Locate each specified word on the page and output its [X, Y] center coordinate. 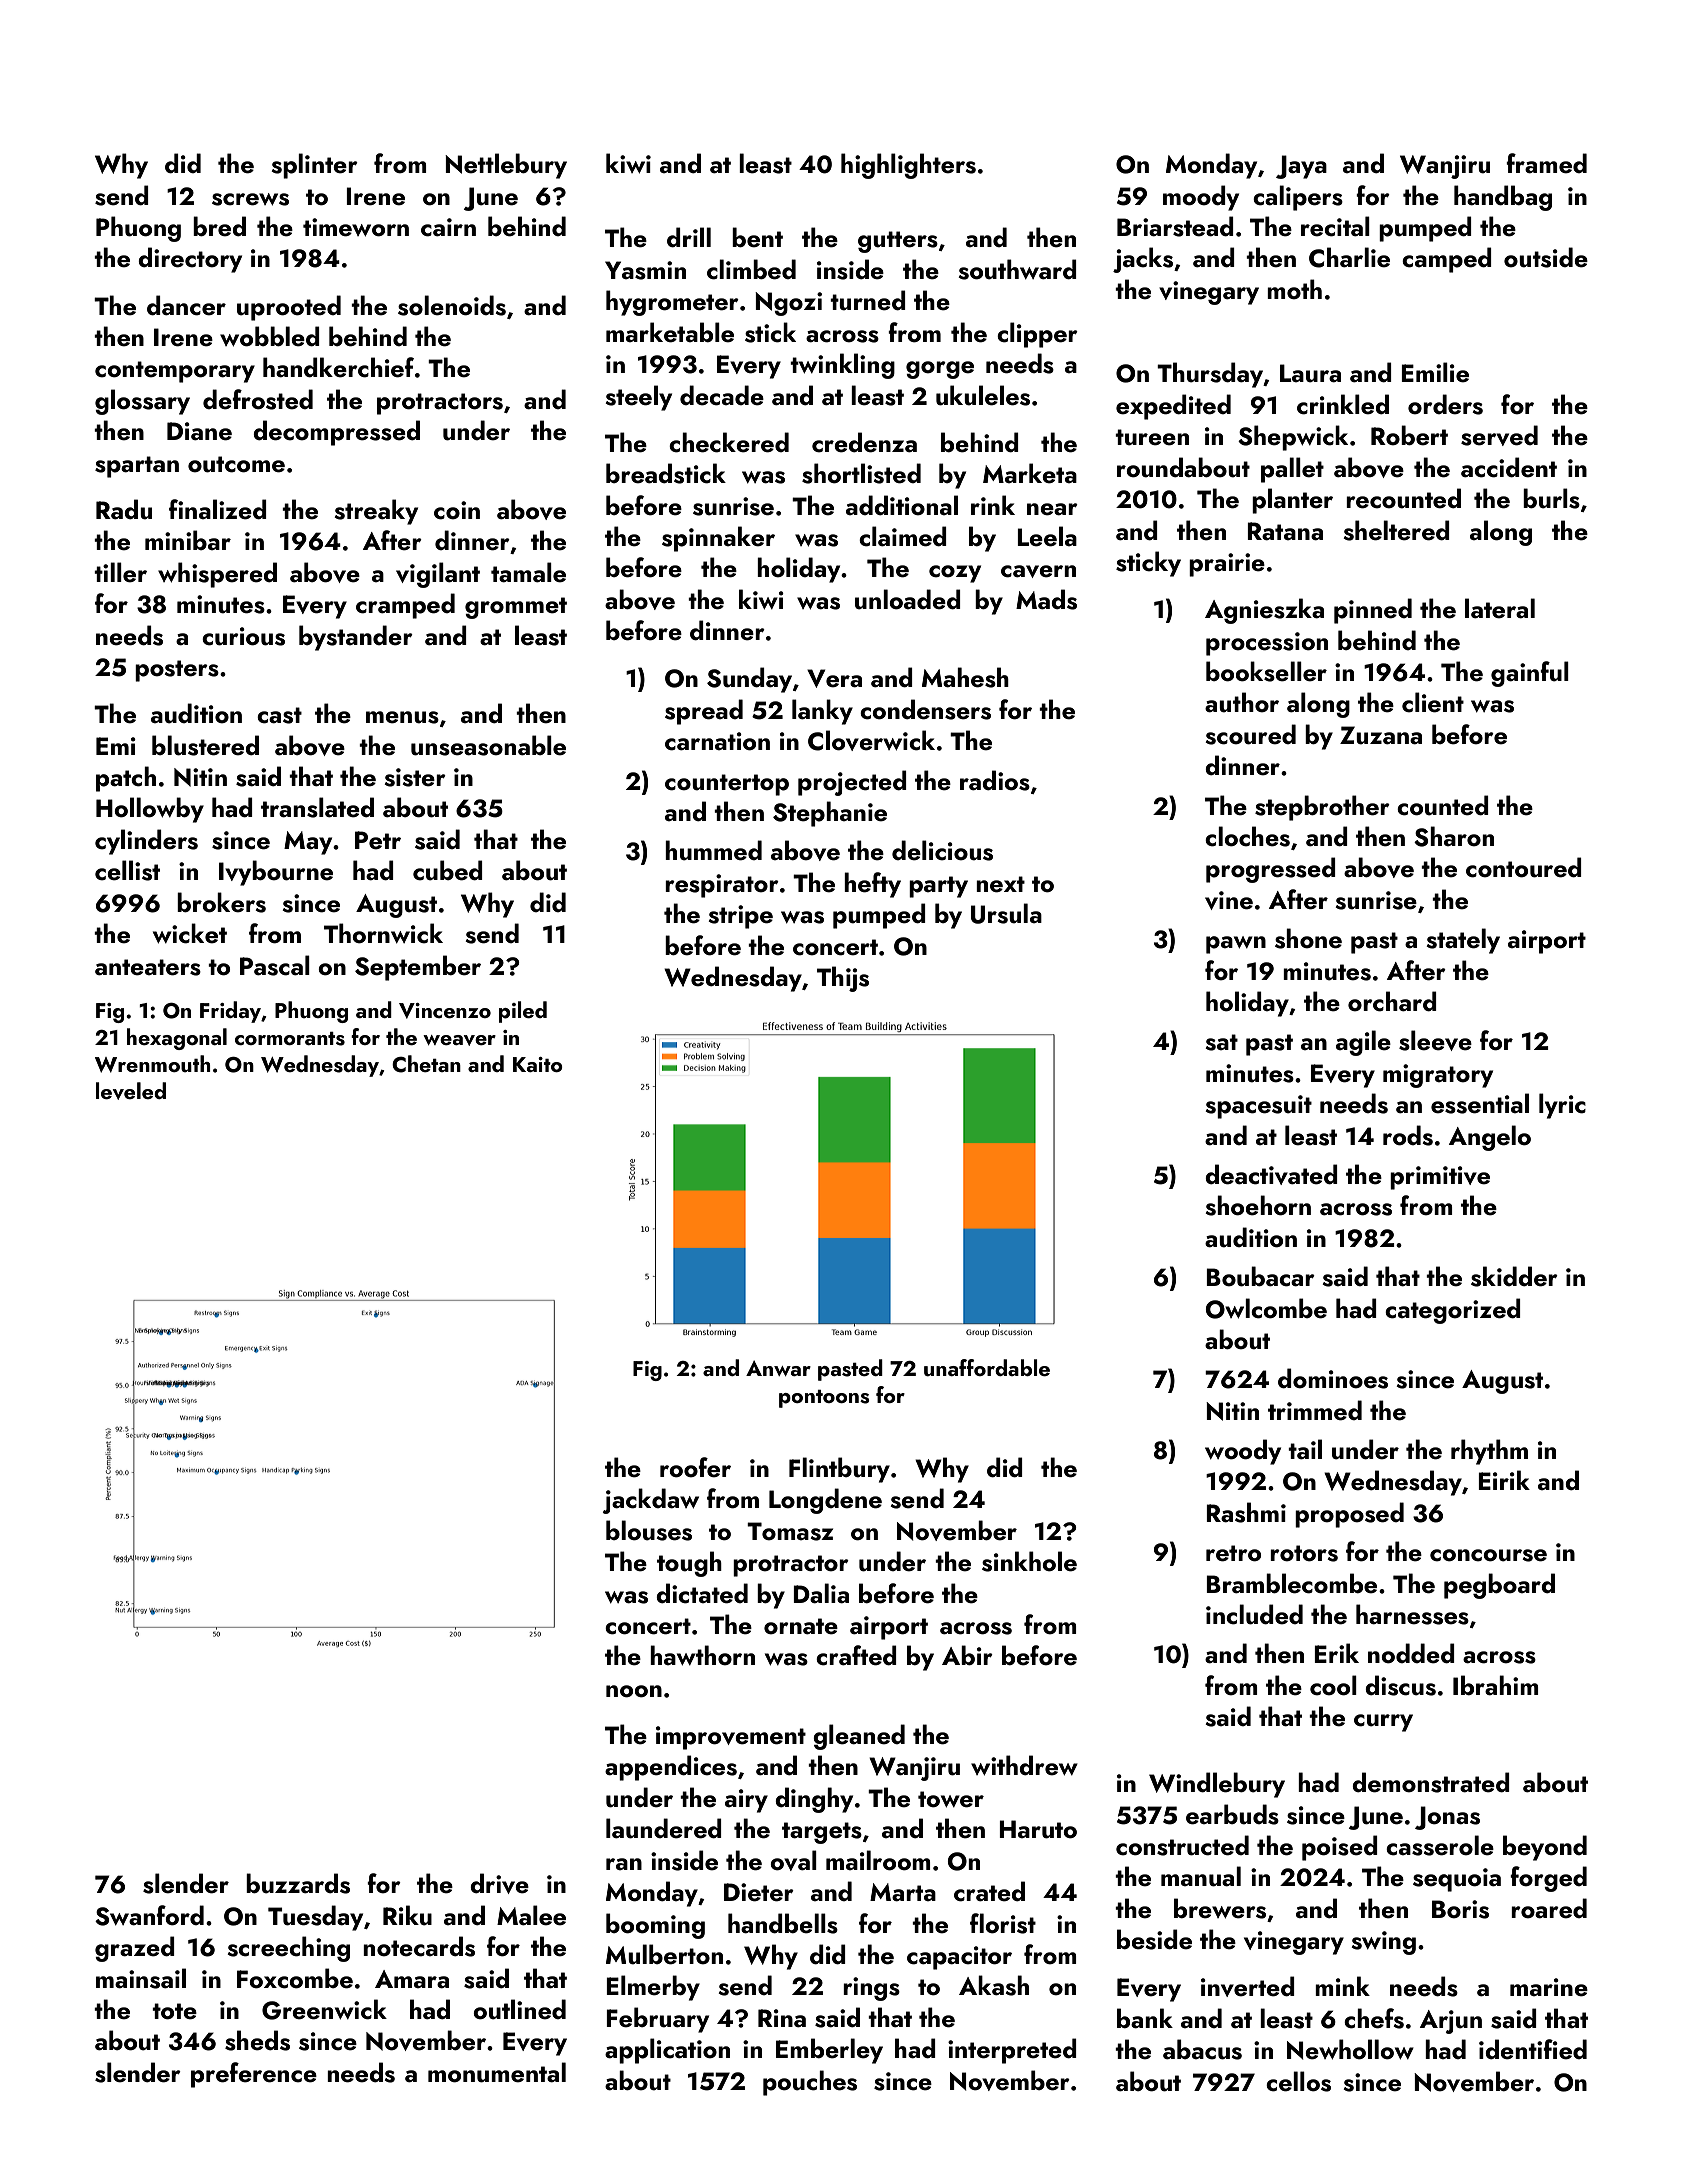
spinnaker [718, 539]
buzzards [298, 1883]
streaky [376, 512]
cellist [127, 870]
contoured [1524, 867]
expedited [1173, 407]
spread [704, 712]
